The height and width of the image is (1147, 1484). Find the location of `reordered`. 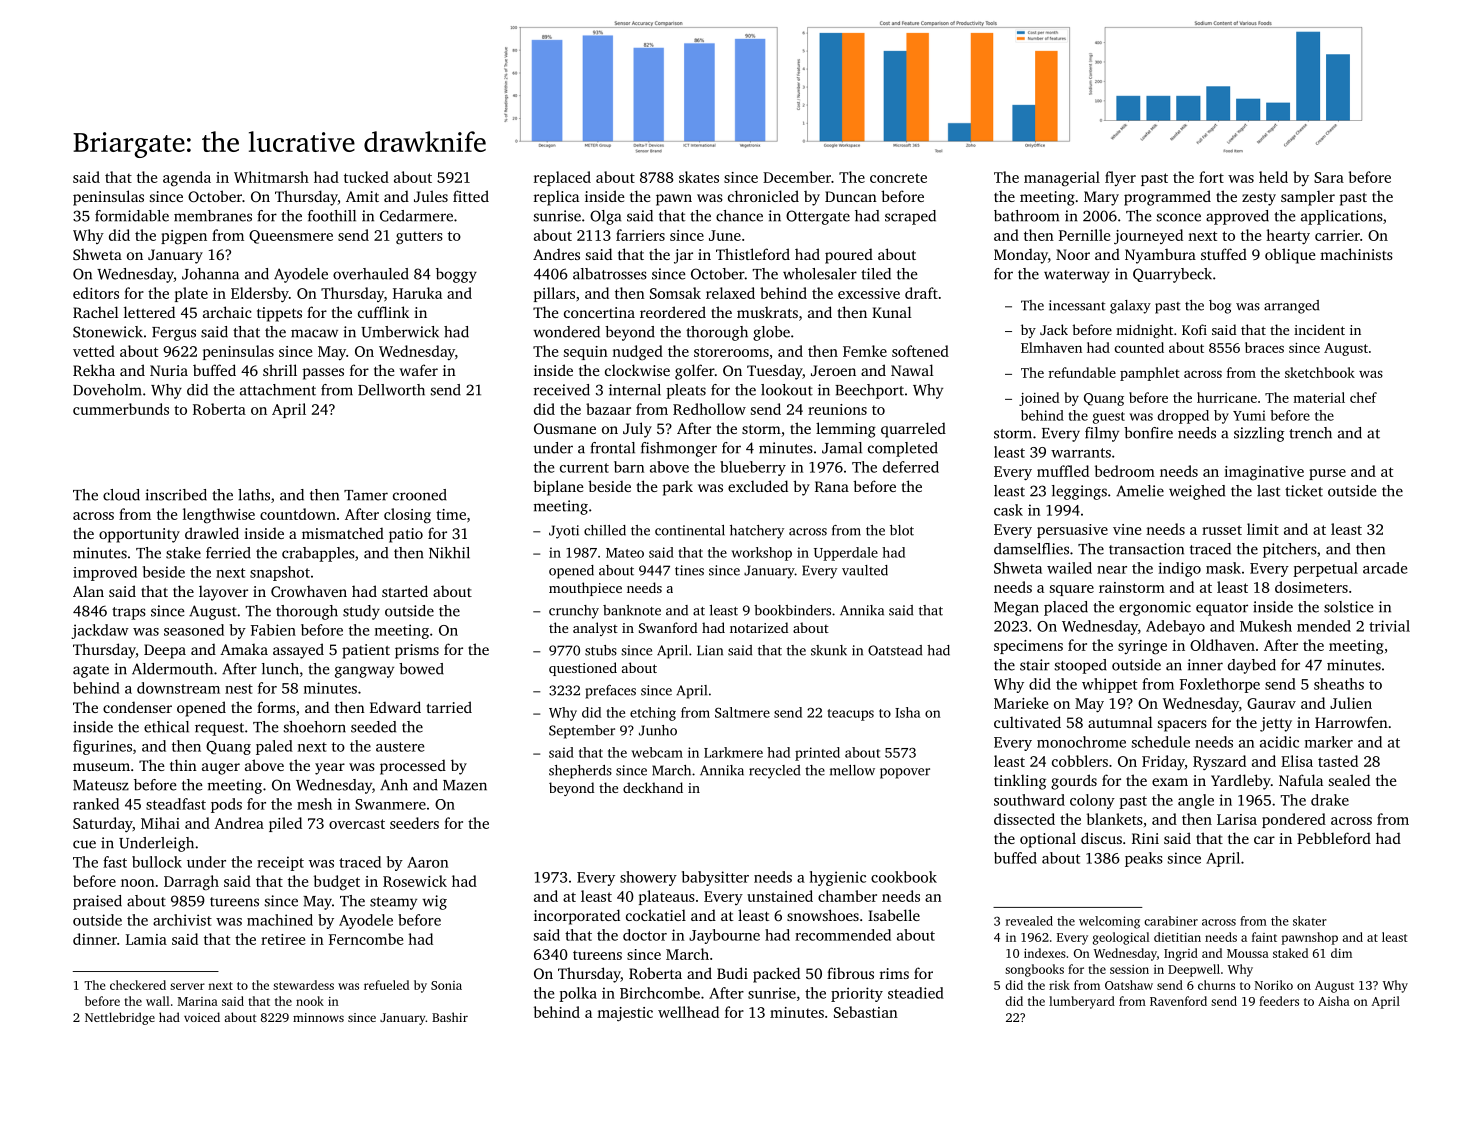

reordered is located at coordinates (673, 312).
